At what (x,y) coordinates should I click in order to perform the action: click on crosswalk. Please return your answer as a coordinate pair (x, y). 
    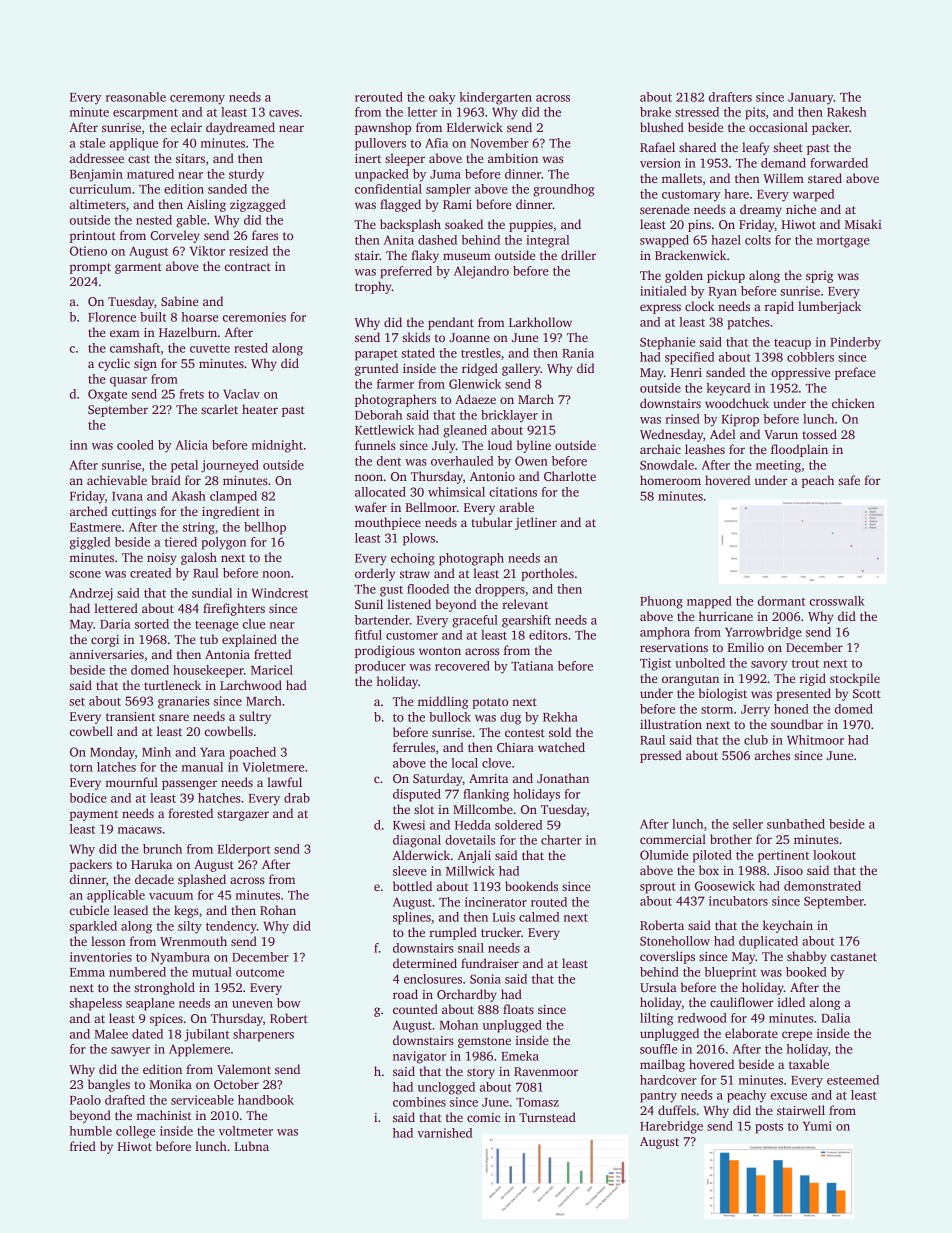
    Looking at the image, I should click on (837, 601).
